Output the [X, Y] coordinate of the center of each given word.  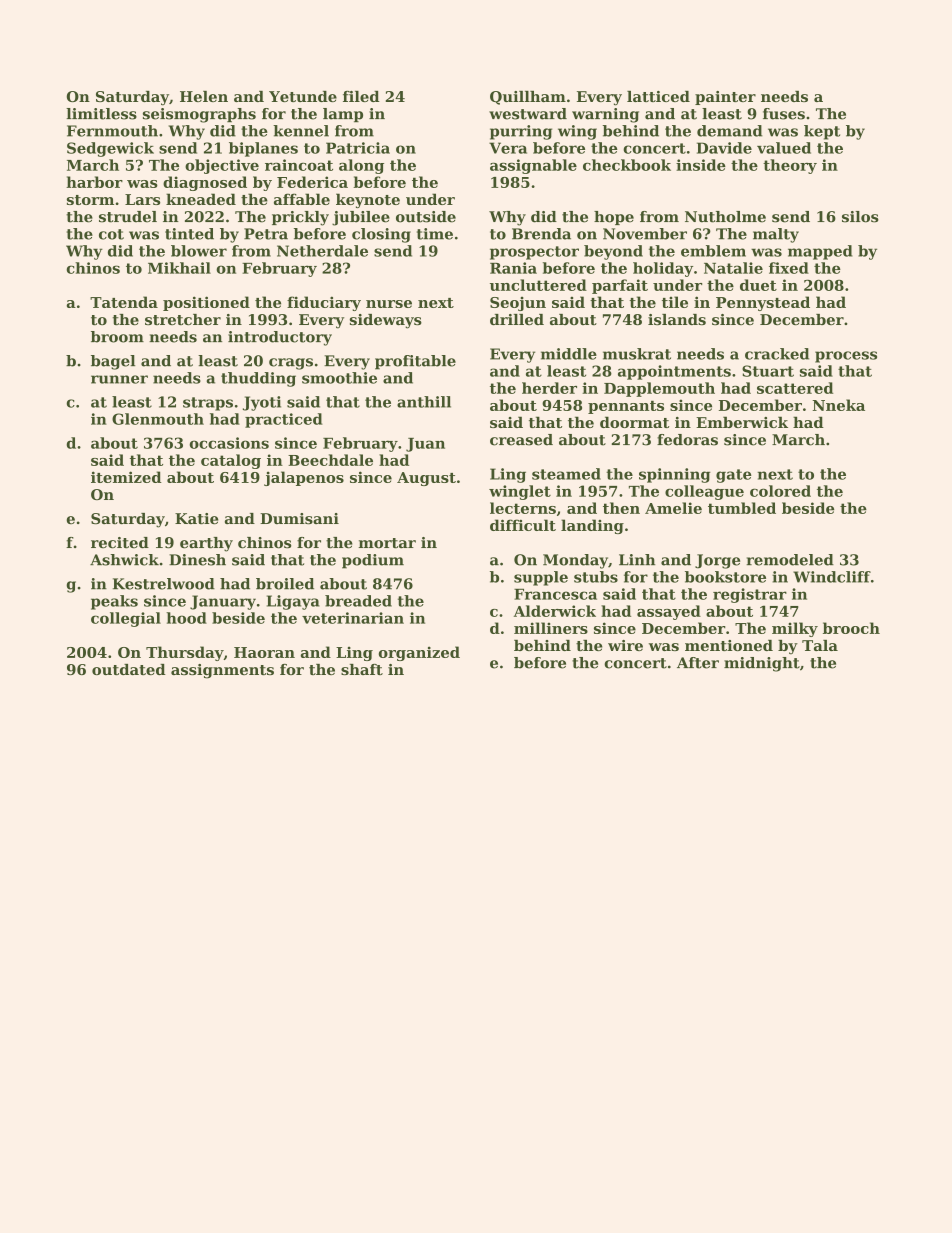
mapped [820, 252]
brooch [851, 628]
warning [605, 115]
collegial [126, 619]
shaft [362, 669]
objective [222, 166]
